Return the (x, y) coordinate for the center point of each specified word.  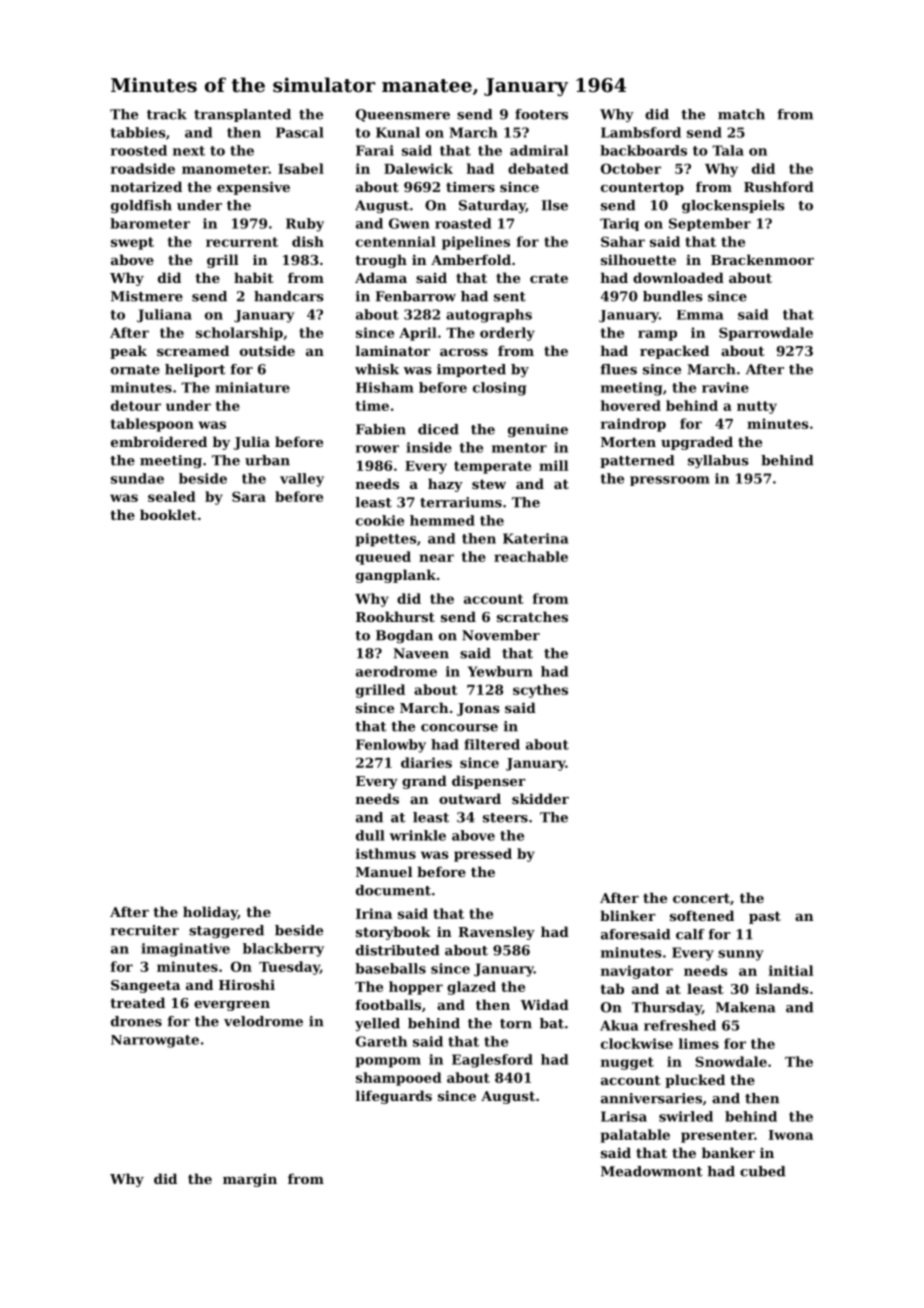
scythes (540, 691)
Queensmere (403, 115)
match (741, 114)
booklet (168, 514)
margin (250, 1180)
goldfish (141, 206)
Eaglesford (492, 1061)
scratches (532, 616)
